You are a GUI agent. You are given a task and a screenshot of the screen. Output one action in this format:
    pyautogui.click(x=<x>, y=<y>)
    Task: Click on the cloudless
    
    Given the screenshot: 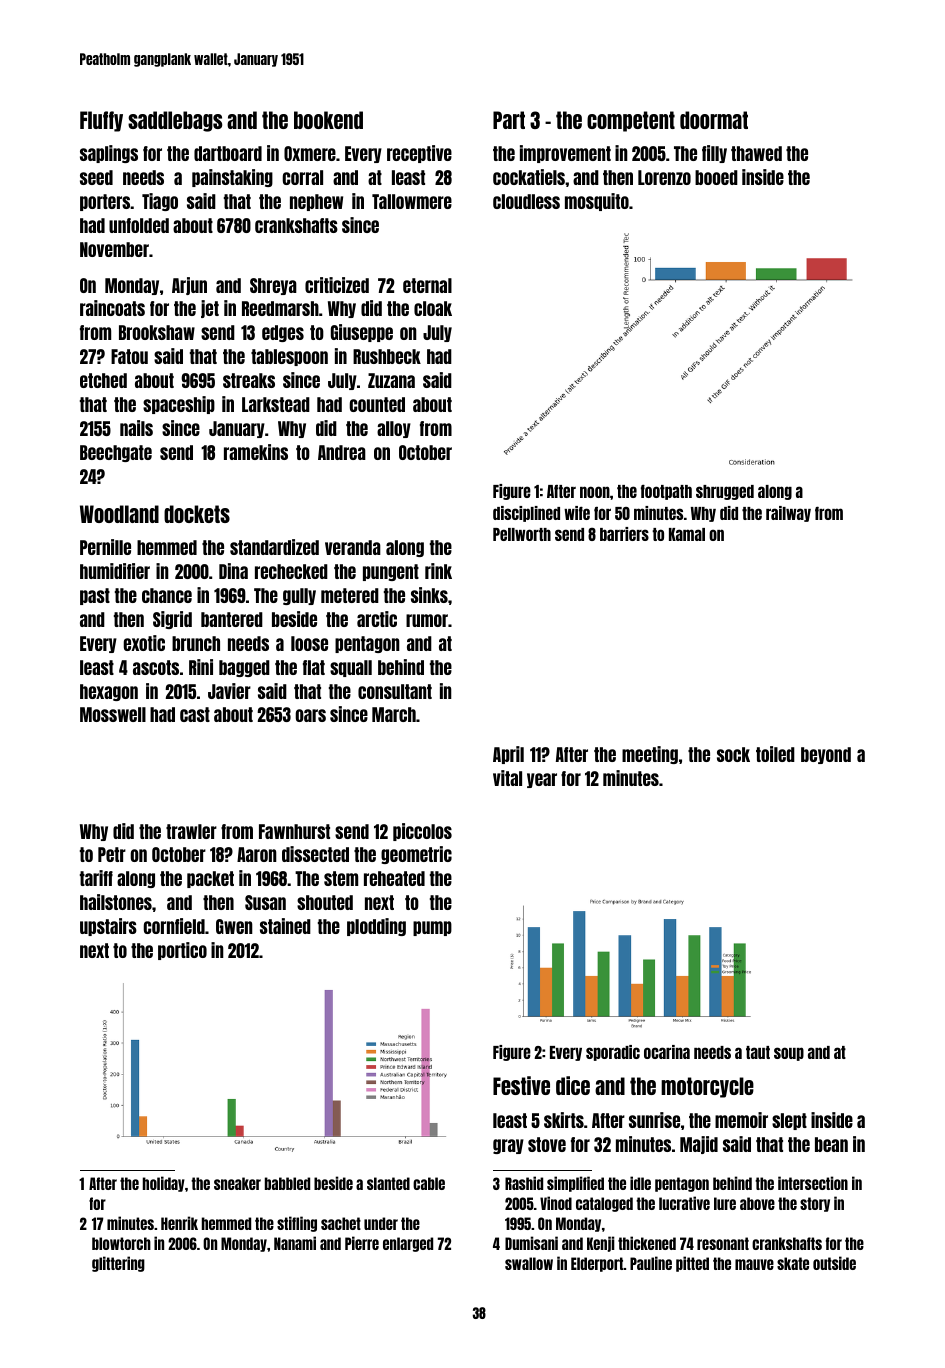 What is the action you would take?
    pyautogui.click(x=526, y=201)
